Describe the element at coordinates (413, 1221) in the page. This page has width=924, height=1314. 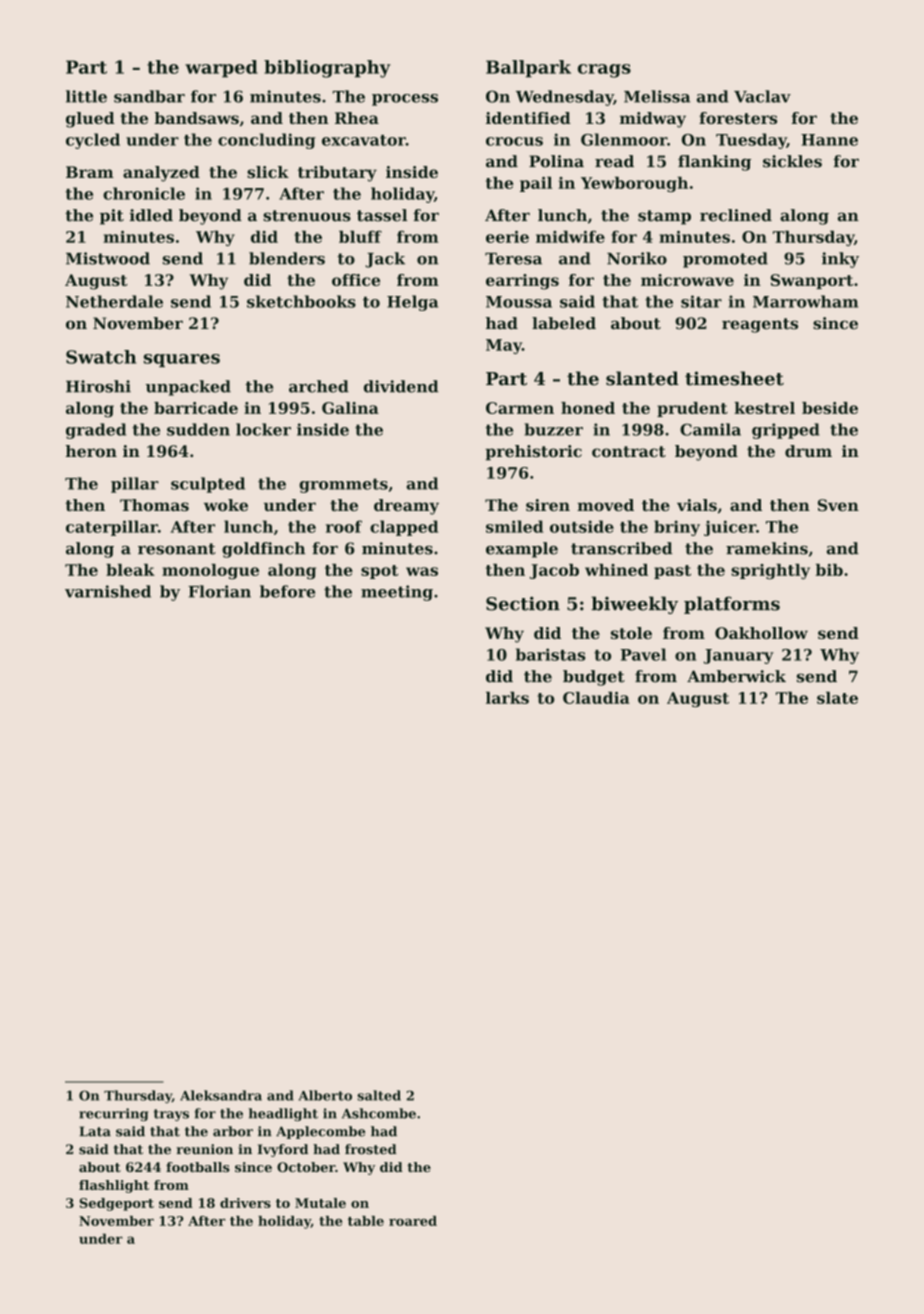
I see `roared` at that location.
